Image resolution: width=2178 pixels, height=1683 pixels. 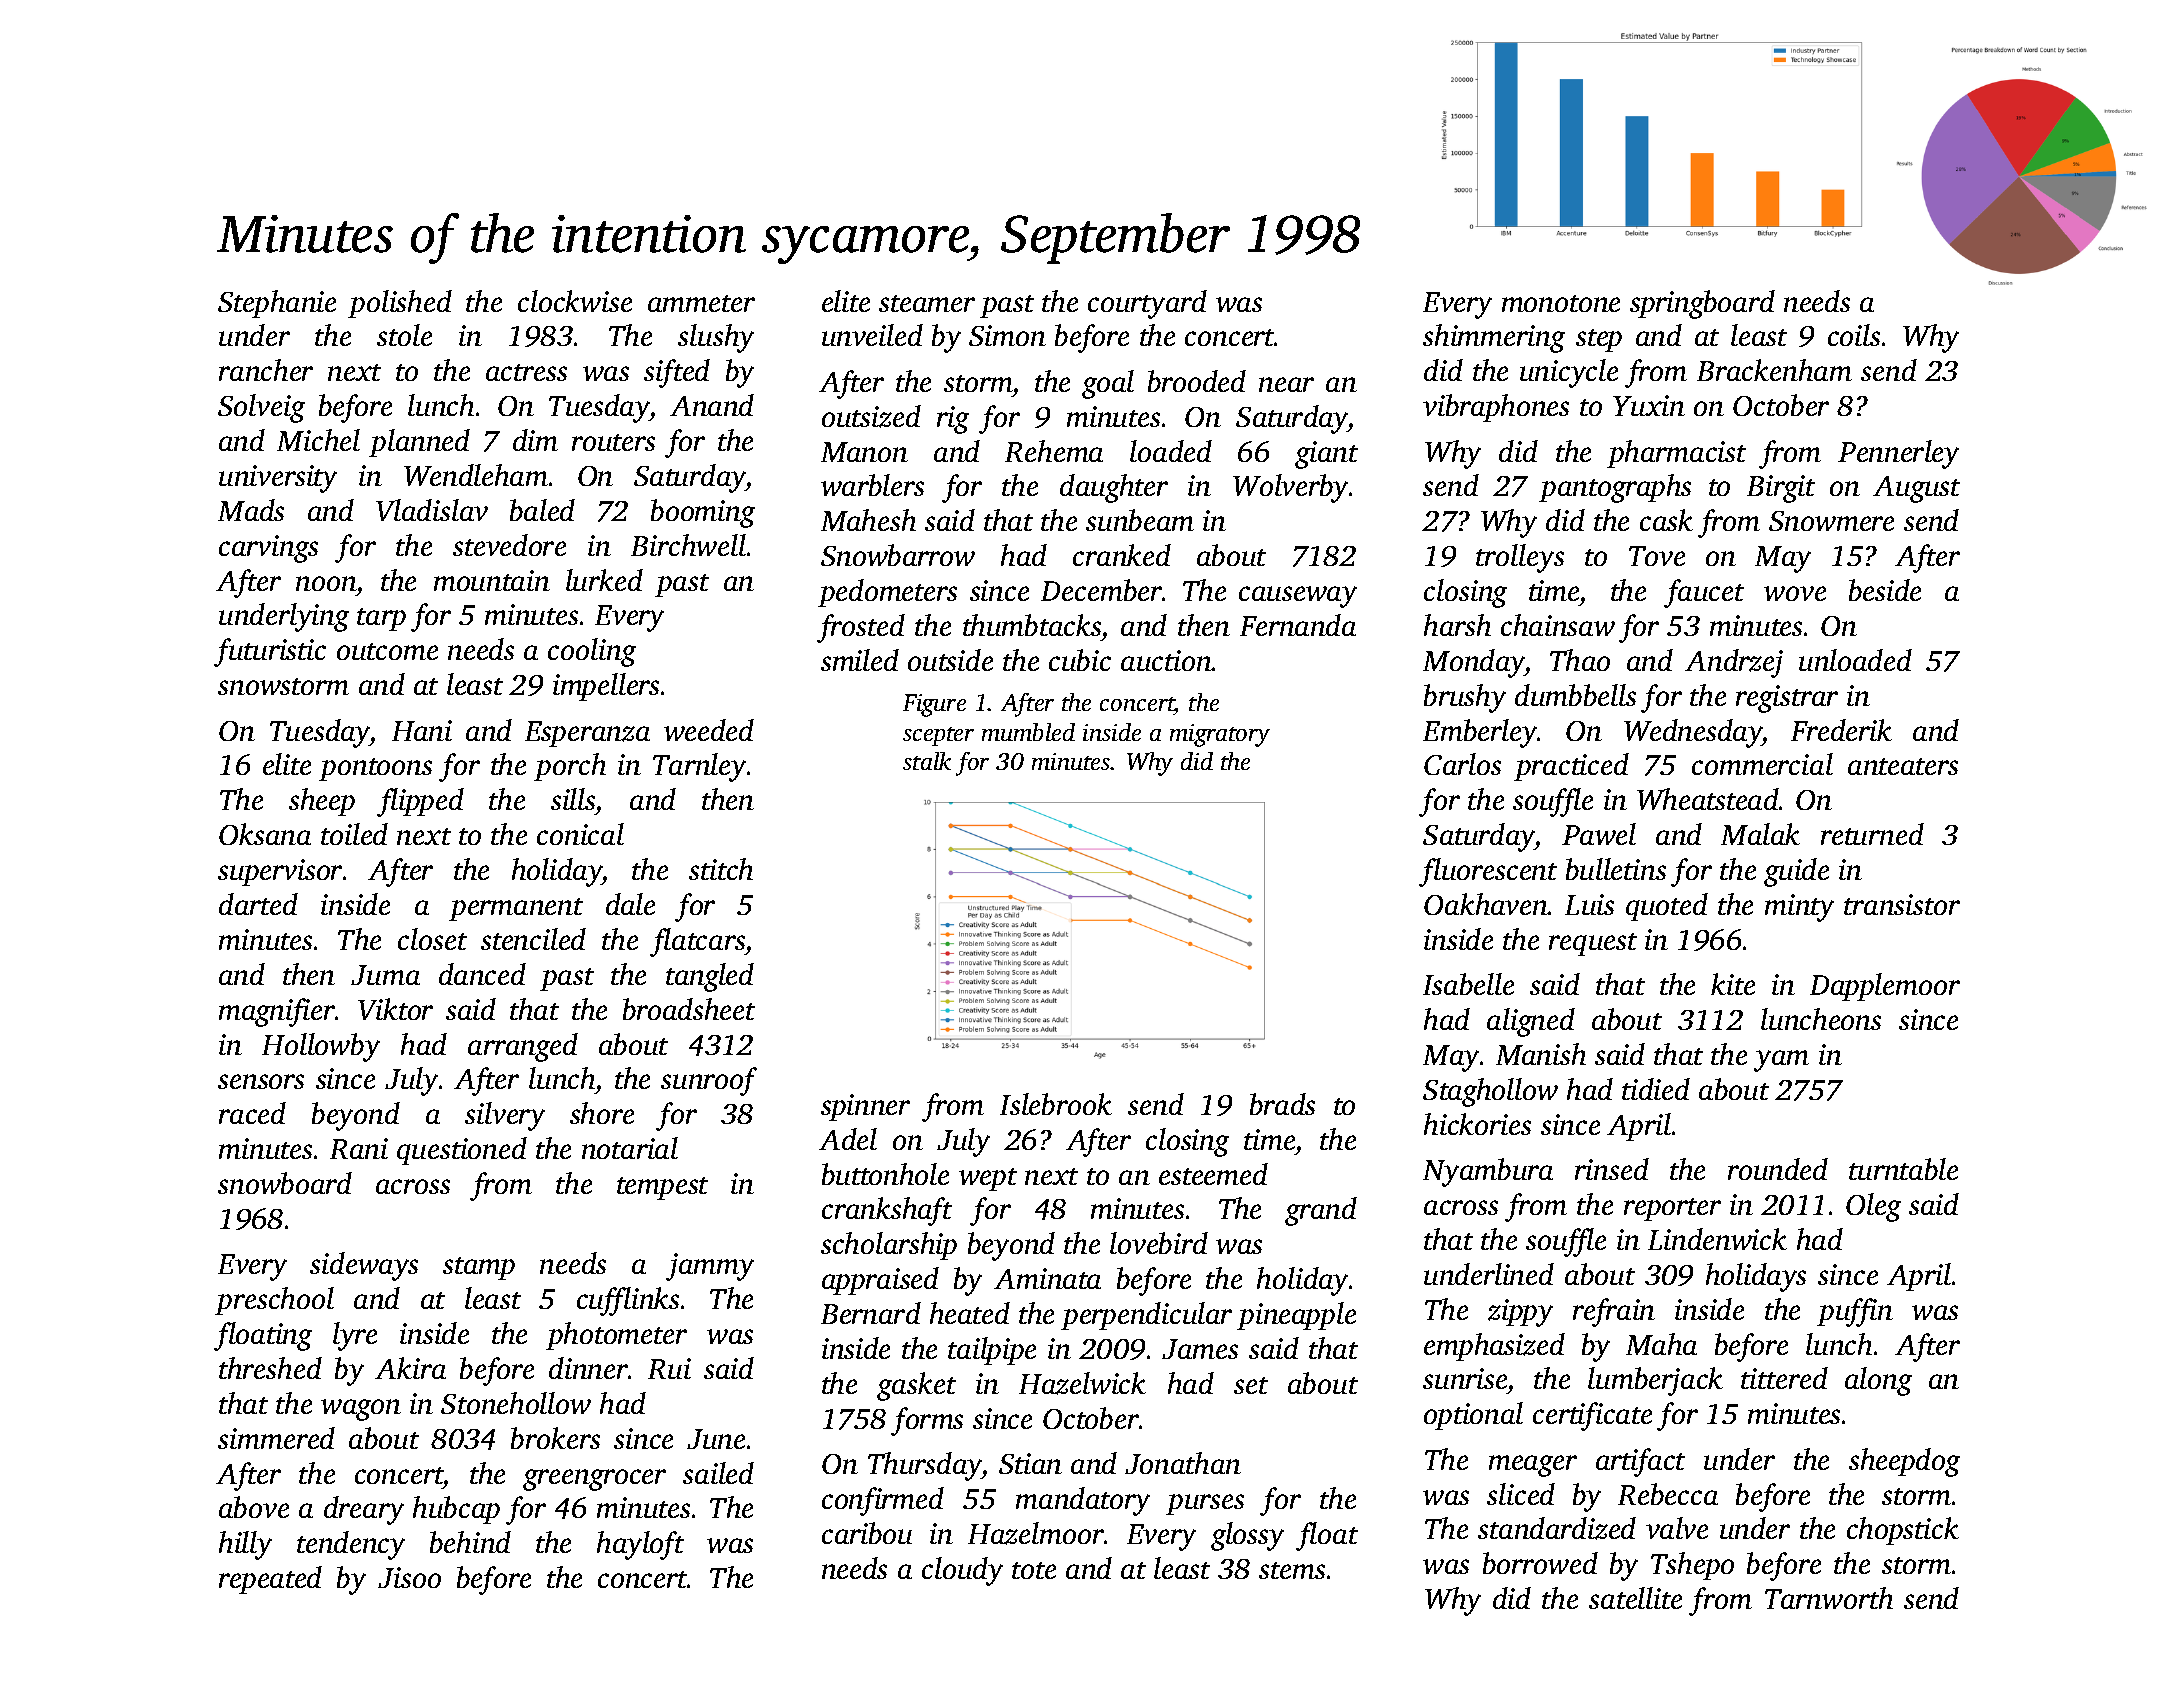 I want to click on pineapple, so click(x=1296, y=1316).
